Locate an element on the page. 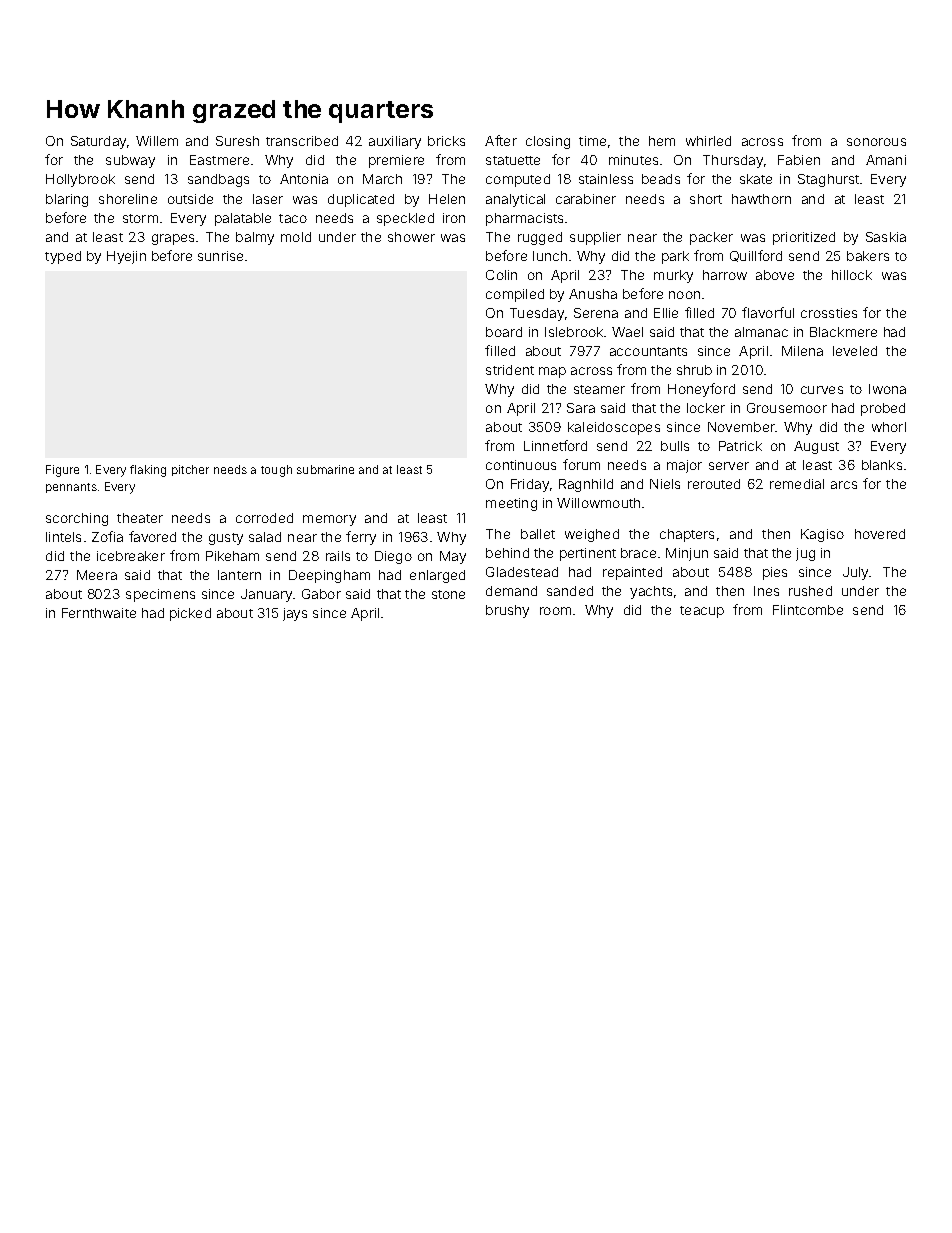 The image size is (952, 1233). rugged is located at coordinates (540, 238).
